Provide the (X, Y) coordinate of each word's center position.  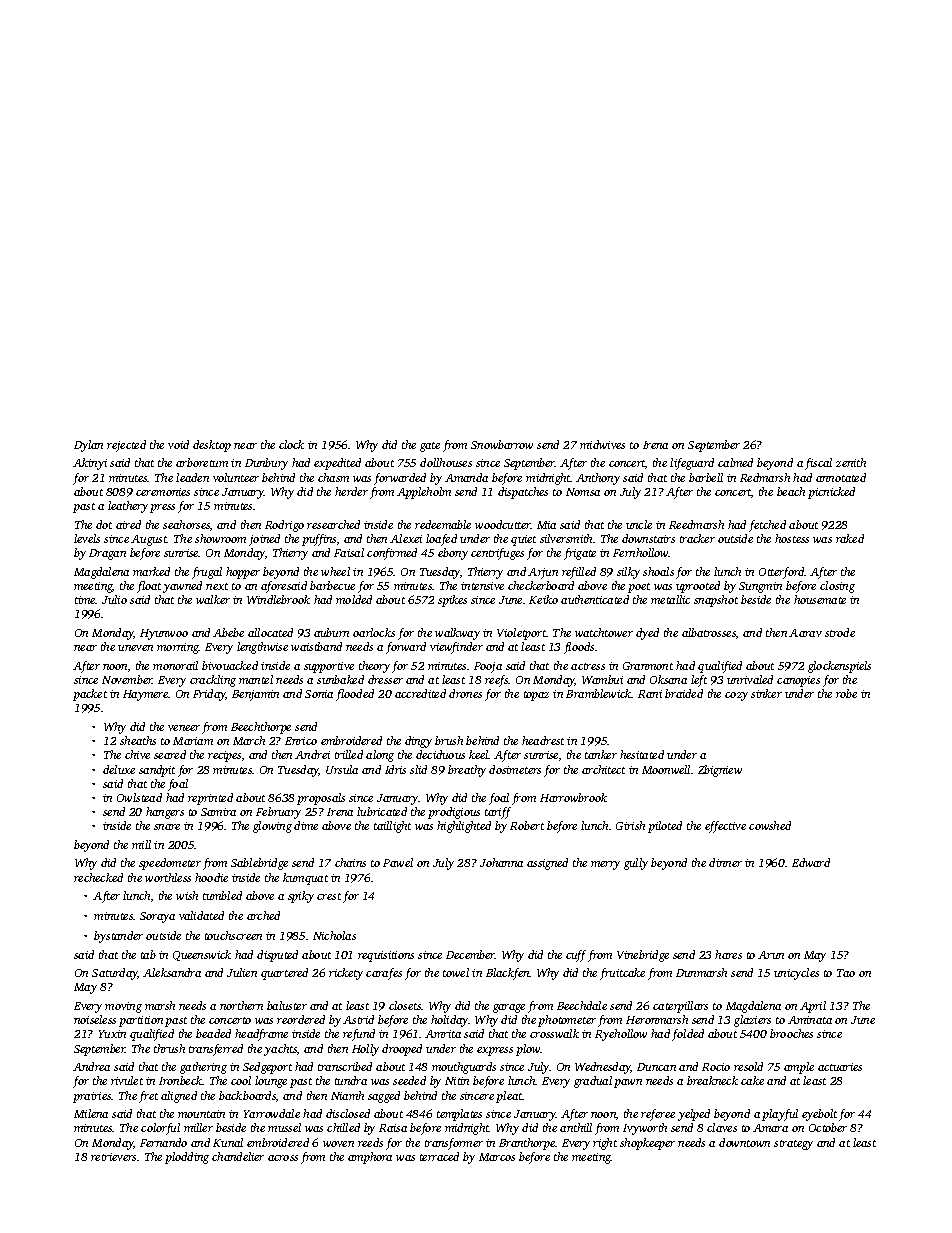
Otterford (782, 573)
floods (579, 648)
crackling (213, 681)
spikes (452, 601)
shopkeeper (647, 1144)
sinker (766, 693)
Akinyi (90, 464)
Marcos (497, 1157)
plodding (187, 1158)
